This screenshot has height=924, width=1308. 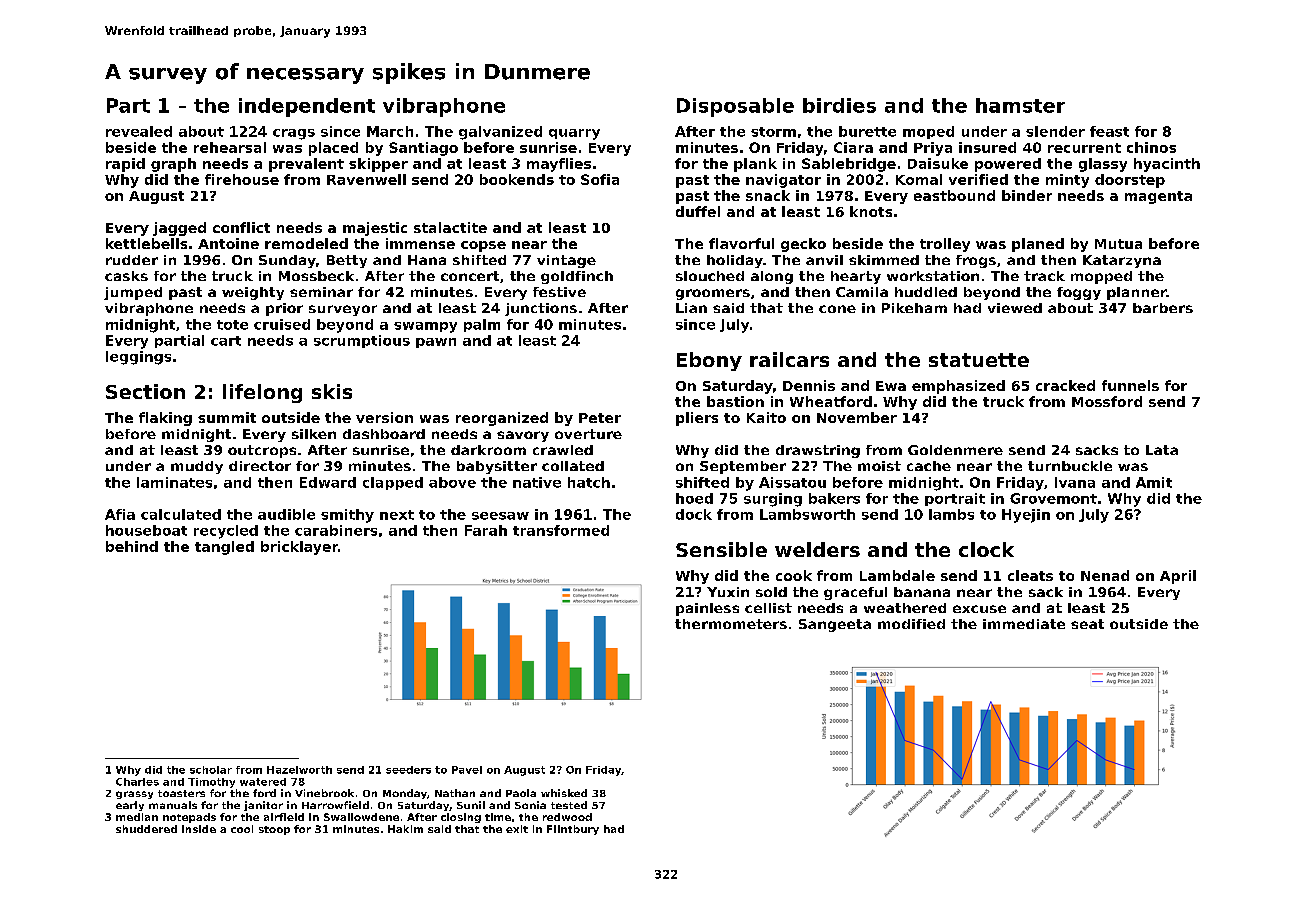 What do you see at coordinates (709, 361) in the screenshot?
I see `Ebony` at bounding box center [709, 361].
